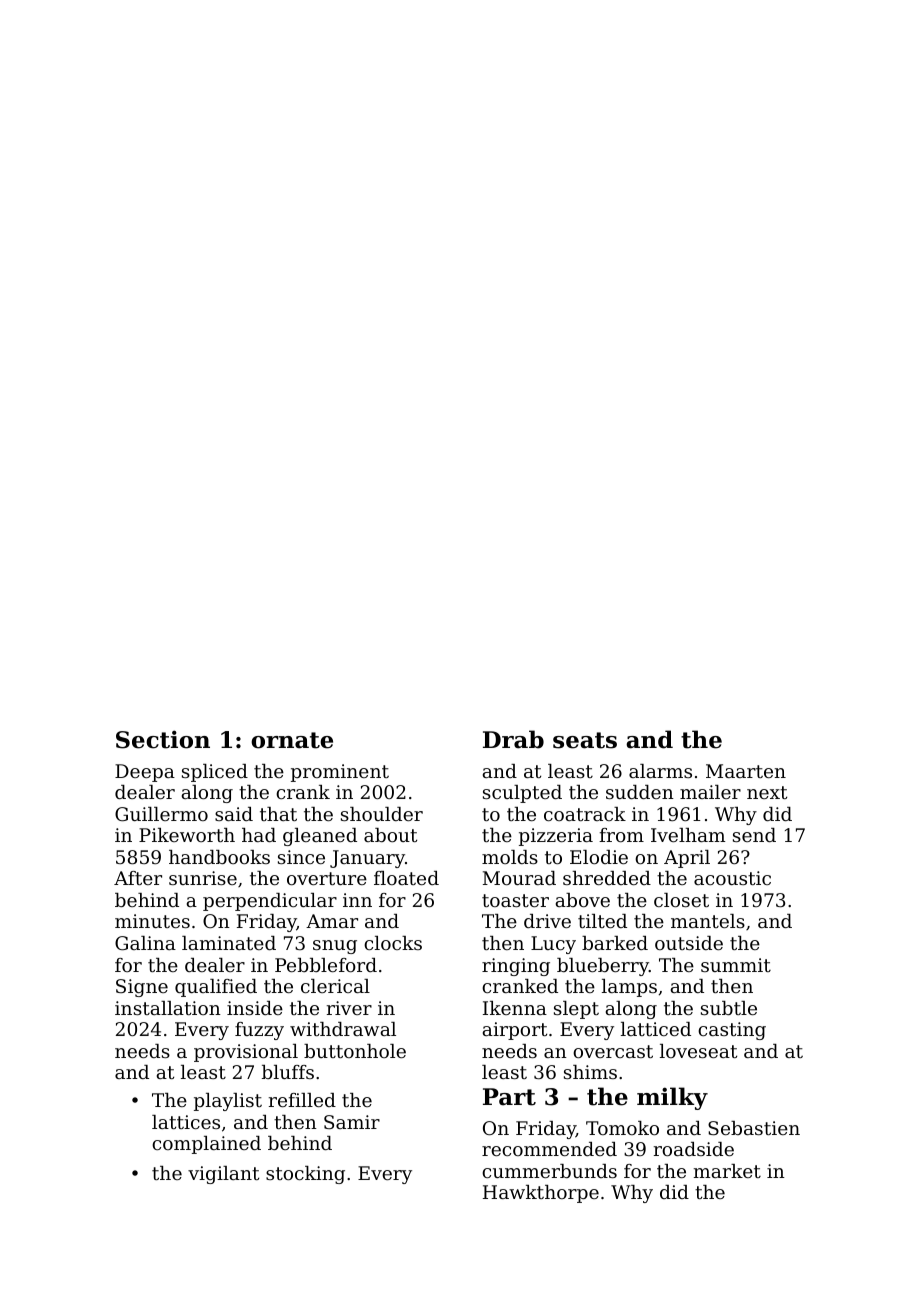  What do you see at coordinates (223, 1175) in the document?
I see `vigilant` at bounding box center [223, 1175].
